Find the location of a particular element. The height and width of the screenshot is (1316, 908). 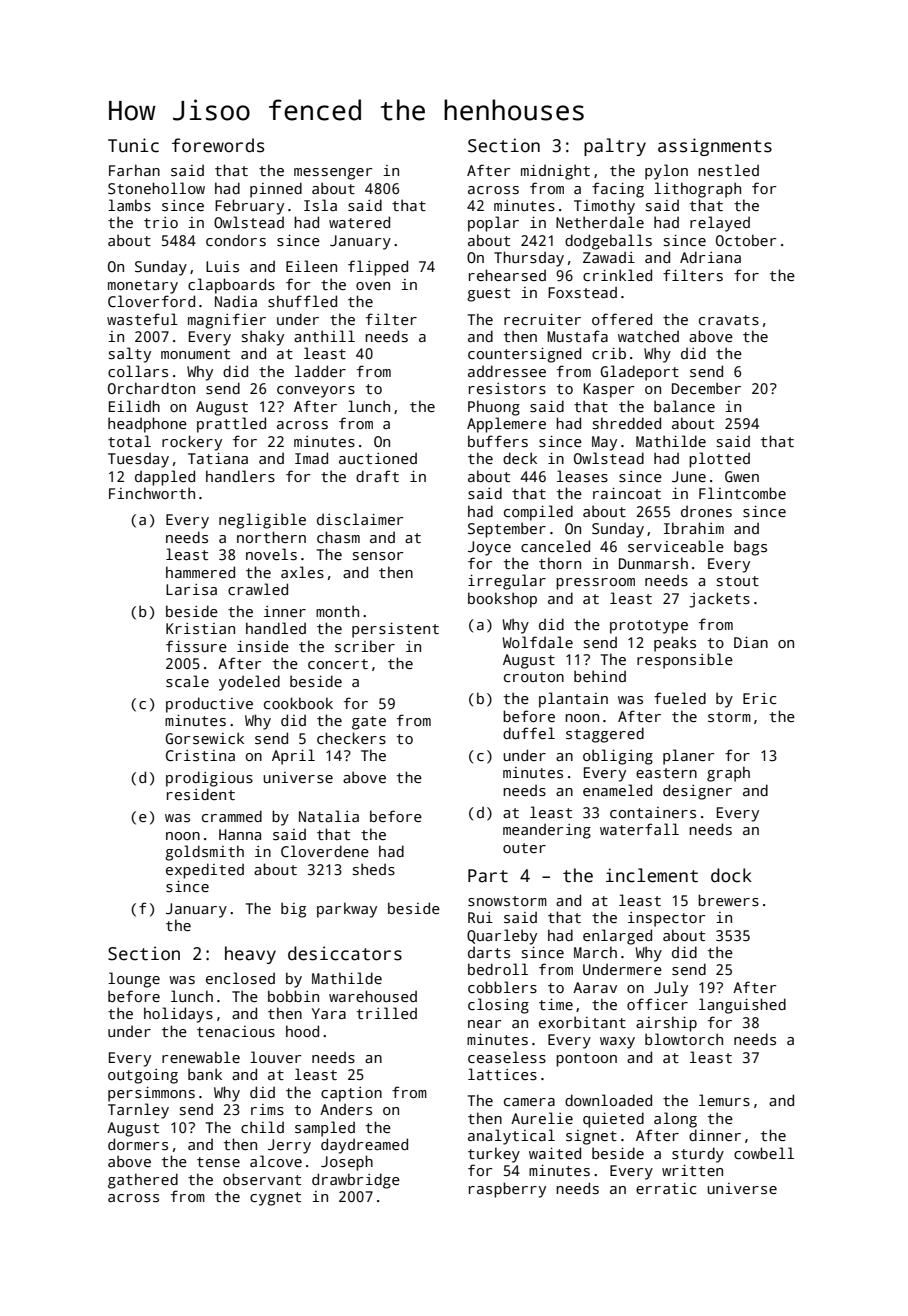

erratic is located at coordinates (666, 1188).
